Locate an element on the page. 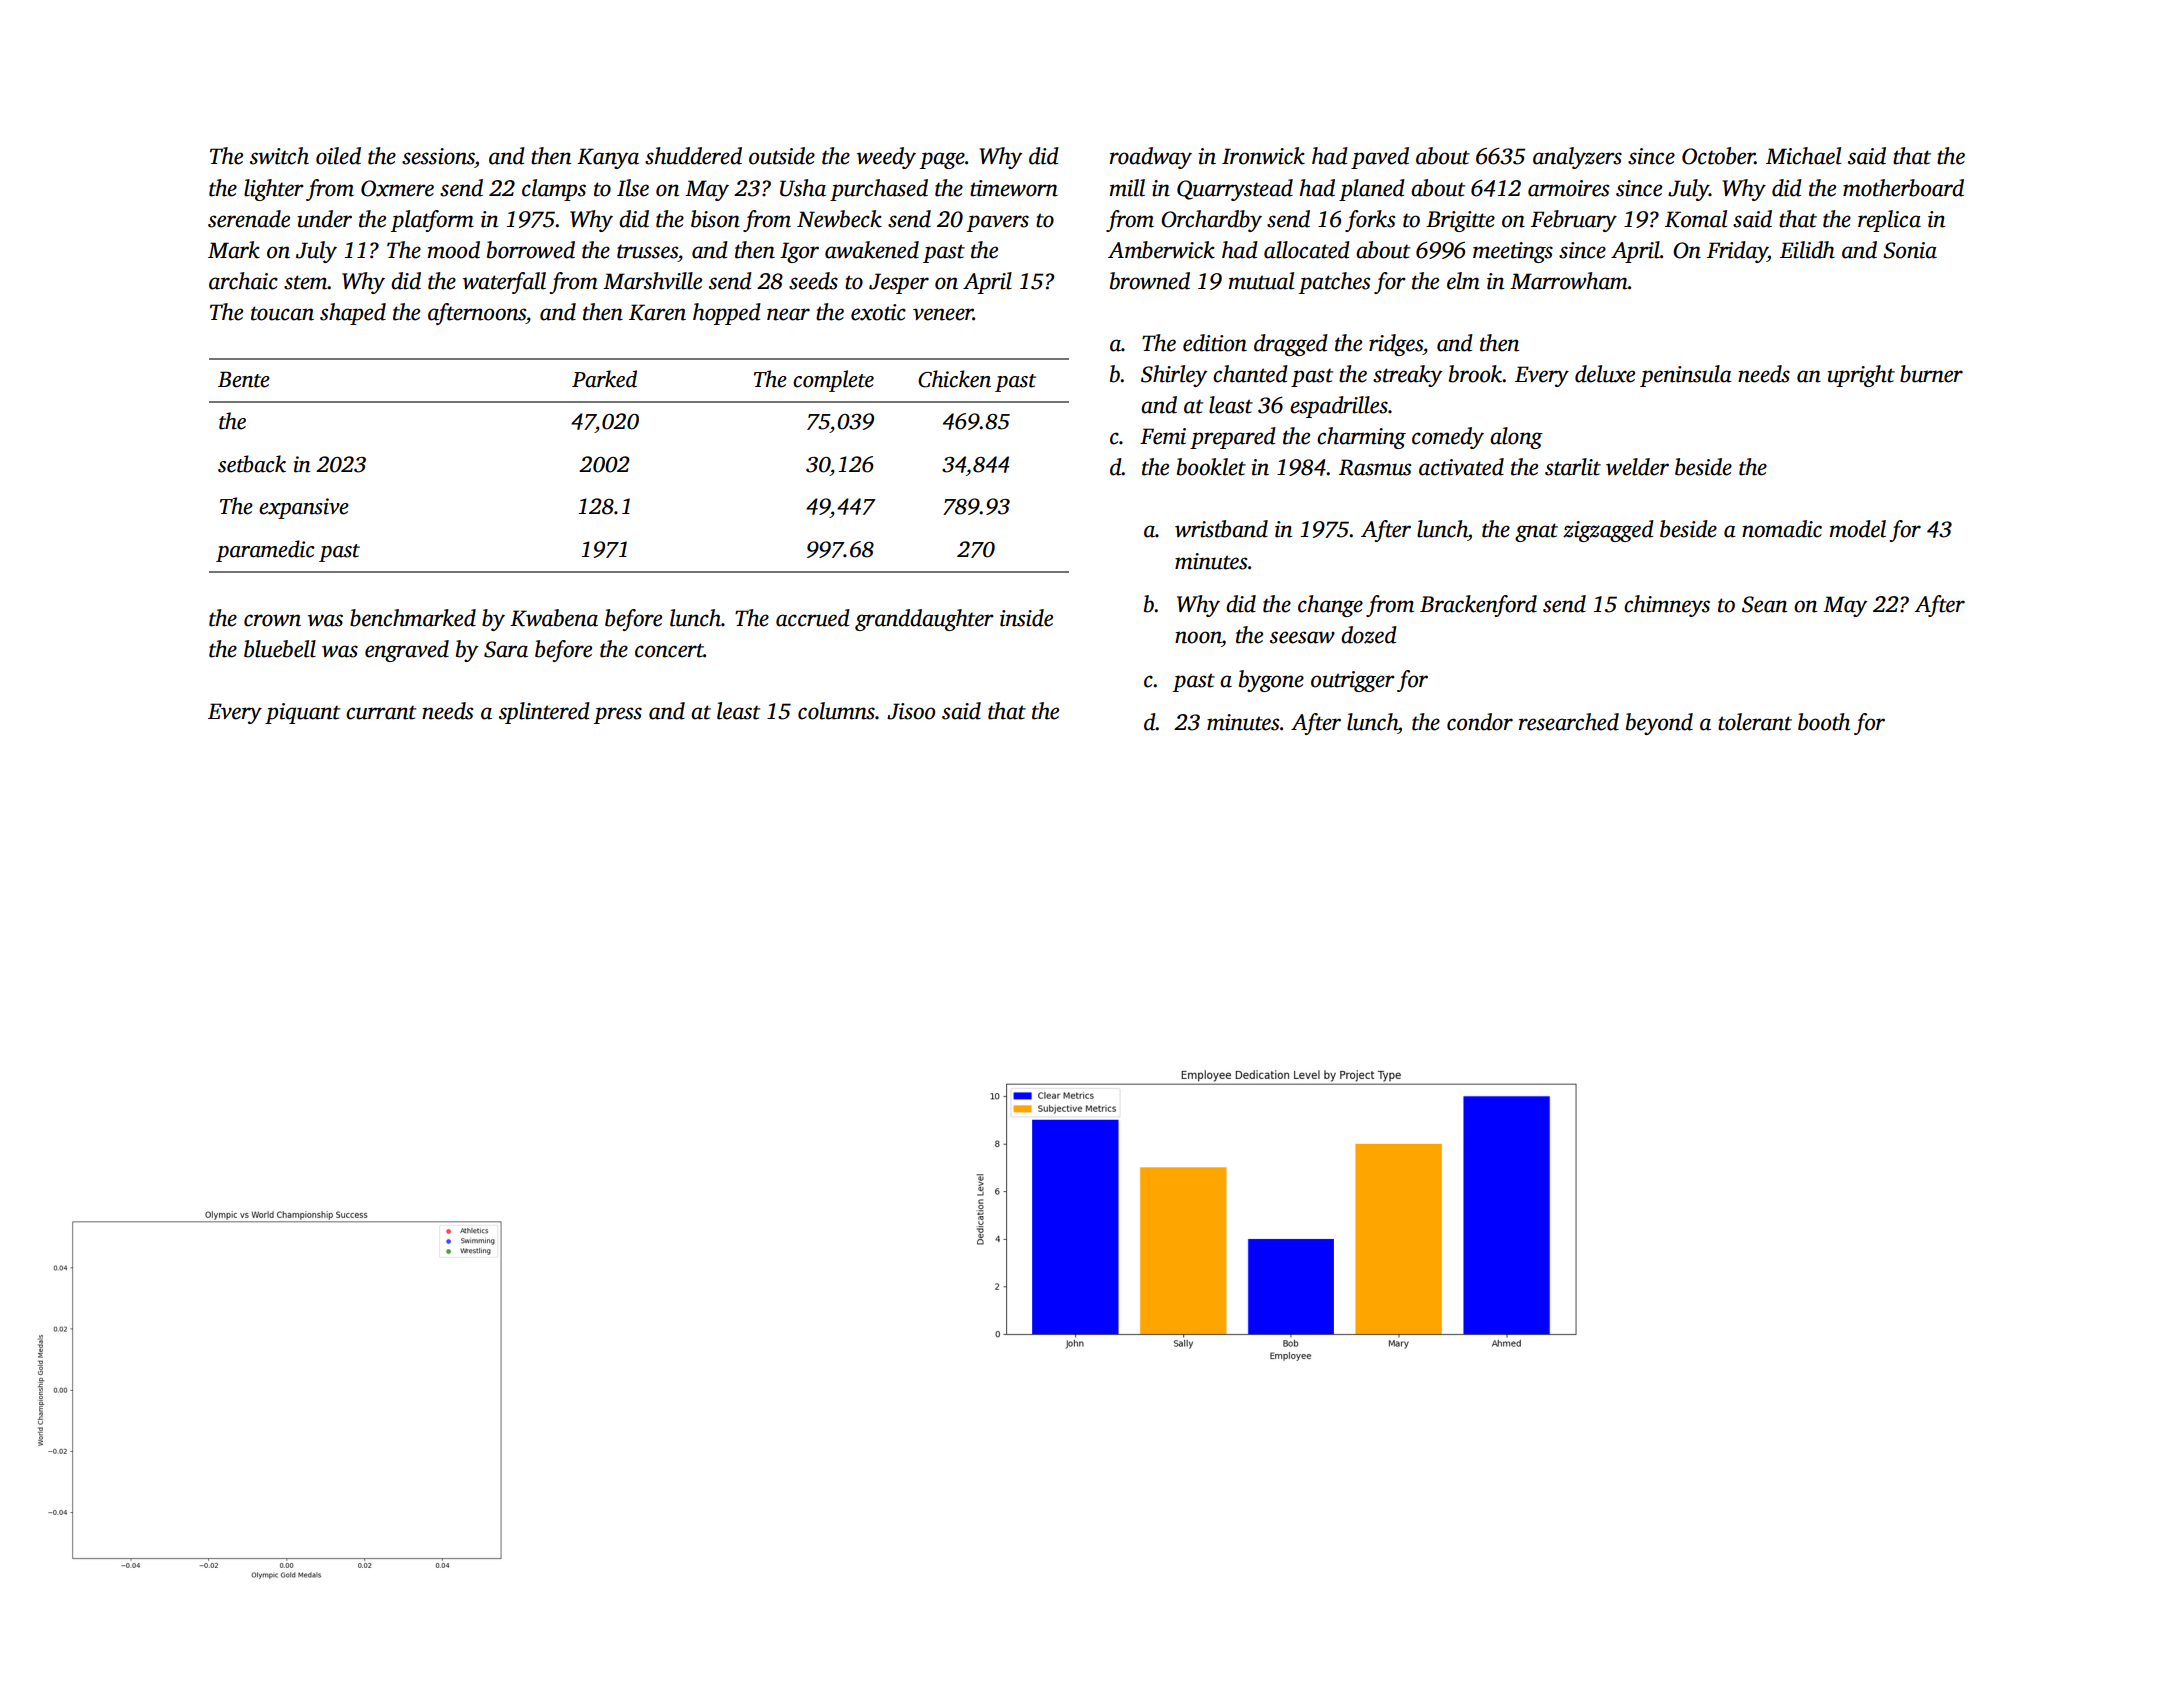 The height and width of the image is (1683, 2178). condor is located at coordinates (1480, 722).
